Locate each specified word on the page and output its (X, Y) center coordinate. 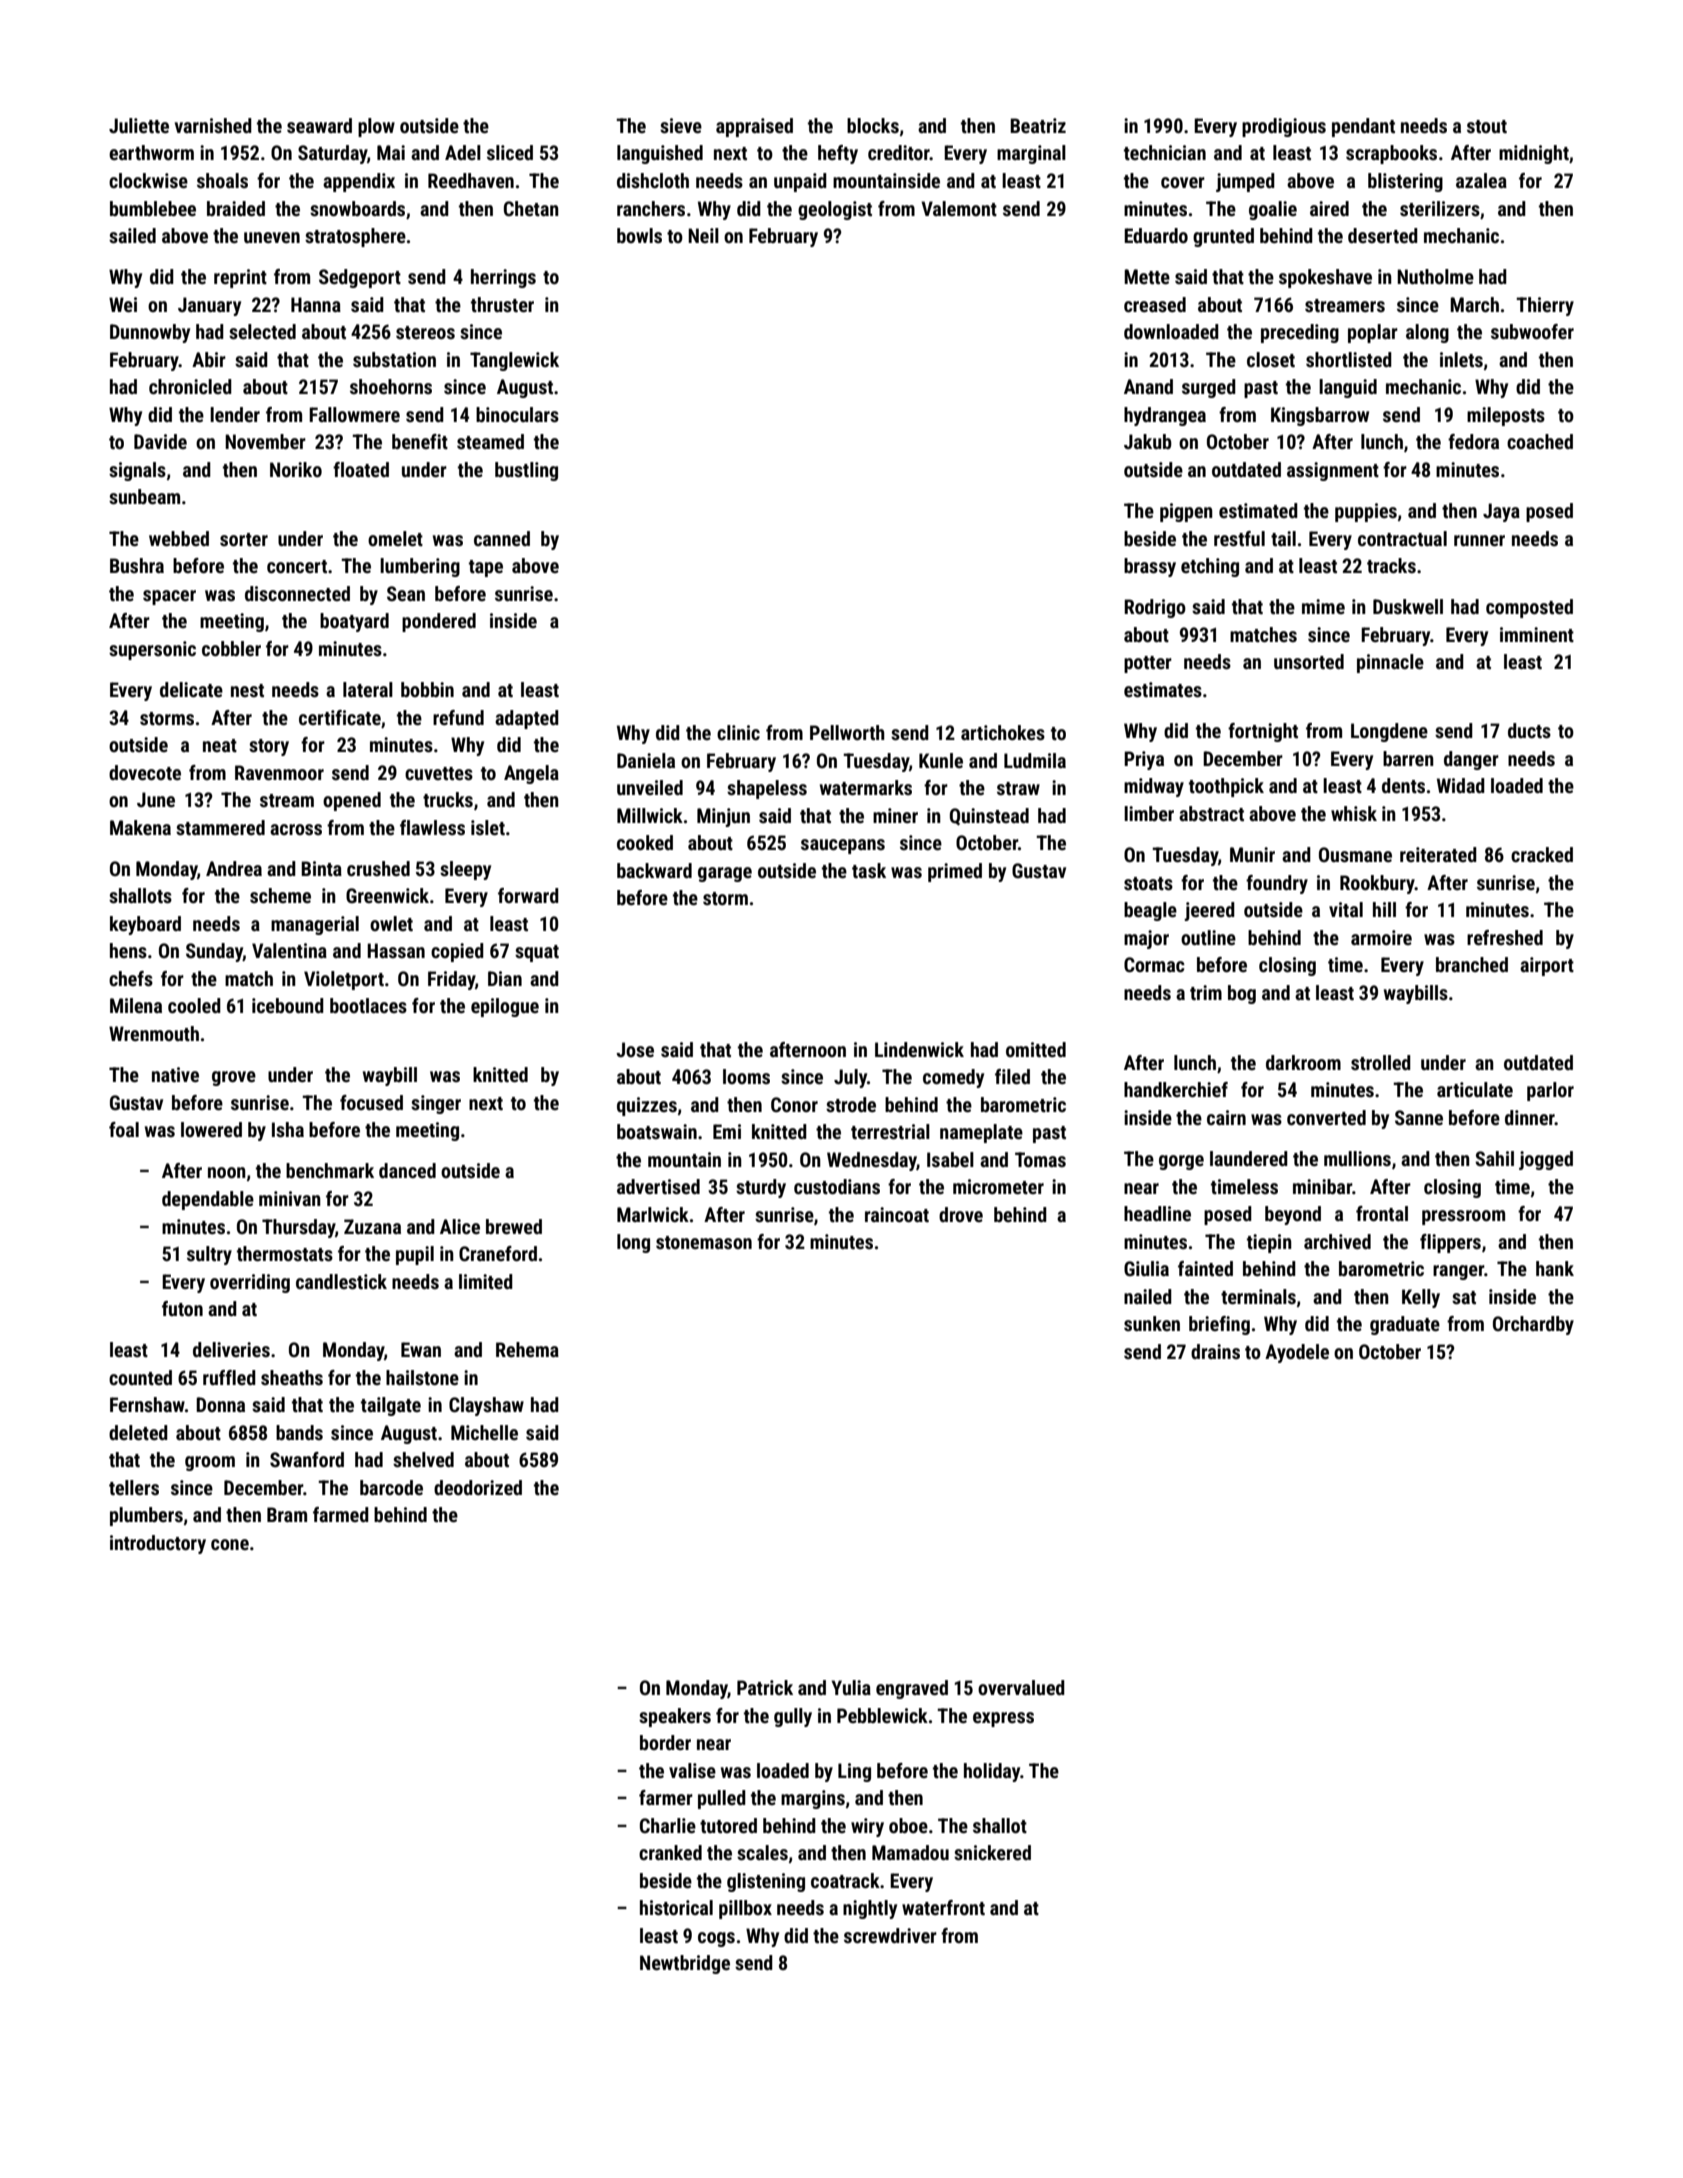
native (175, 1074)
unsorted (1309, 661)
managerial (315, 925)
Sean (406, 593)
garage (725, 874)
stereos (425, 332)
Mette (1147, 276)
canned (502, 538)
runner (1479, 540)
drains (1215, 1351)
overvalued (1021, 1687)
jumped (1245, 182)
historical (676, 1907)
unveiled (650, 787)
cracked (1542, 854)
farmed (341, 1514)
